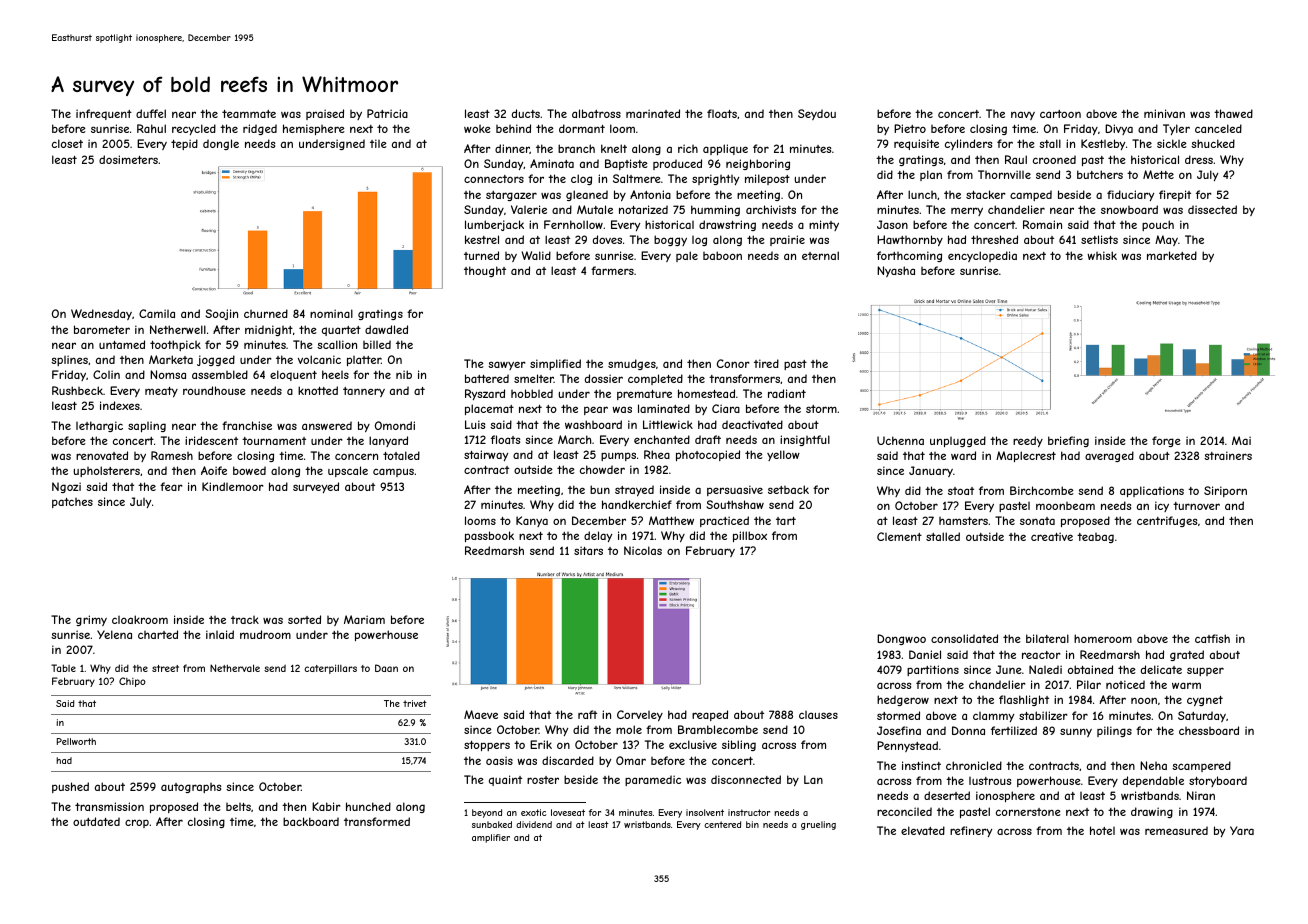 The width and height of the image is (1308, 924). Describe the element at coordinates (72, 503) in the image. I see `patches` at that location.
